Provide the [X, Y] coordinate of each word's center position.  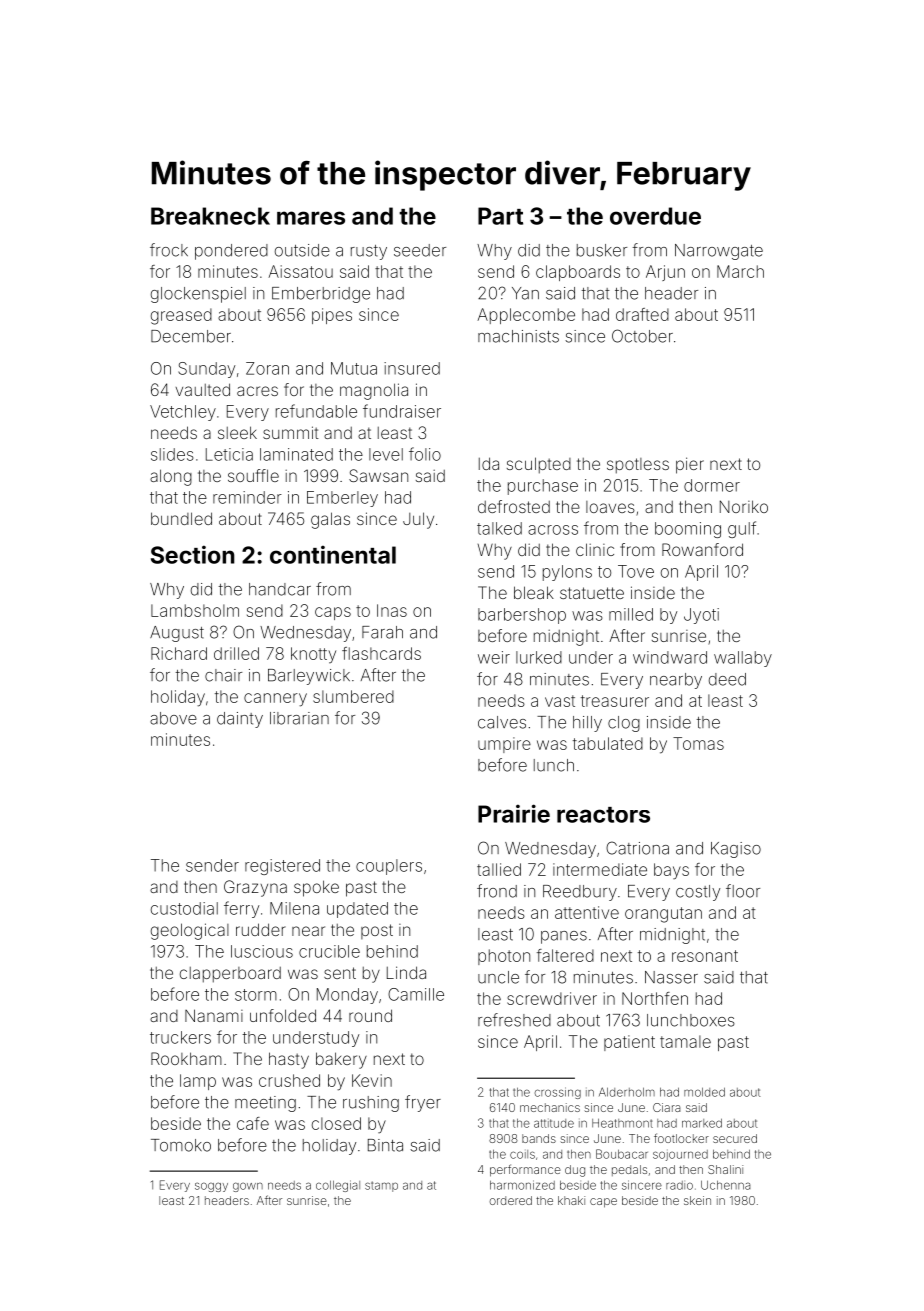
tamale [685, 1041]
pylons [567, 573]
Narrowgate [719, 252]
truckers [180, 1037]
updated [357, 910]
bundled [181, 518]
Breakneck [210, 216]
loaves [610, 507]
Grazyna [255, 888]
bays [671, 871]
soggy [211, 1187]
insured [412, 368]
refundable [316, 411]
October [642, 336]
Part [500, 216]
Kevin [372, 1080]
